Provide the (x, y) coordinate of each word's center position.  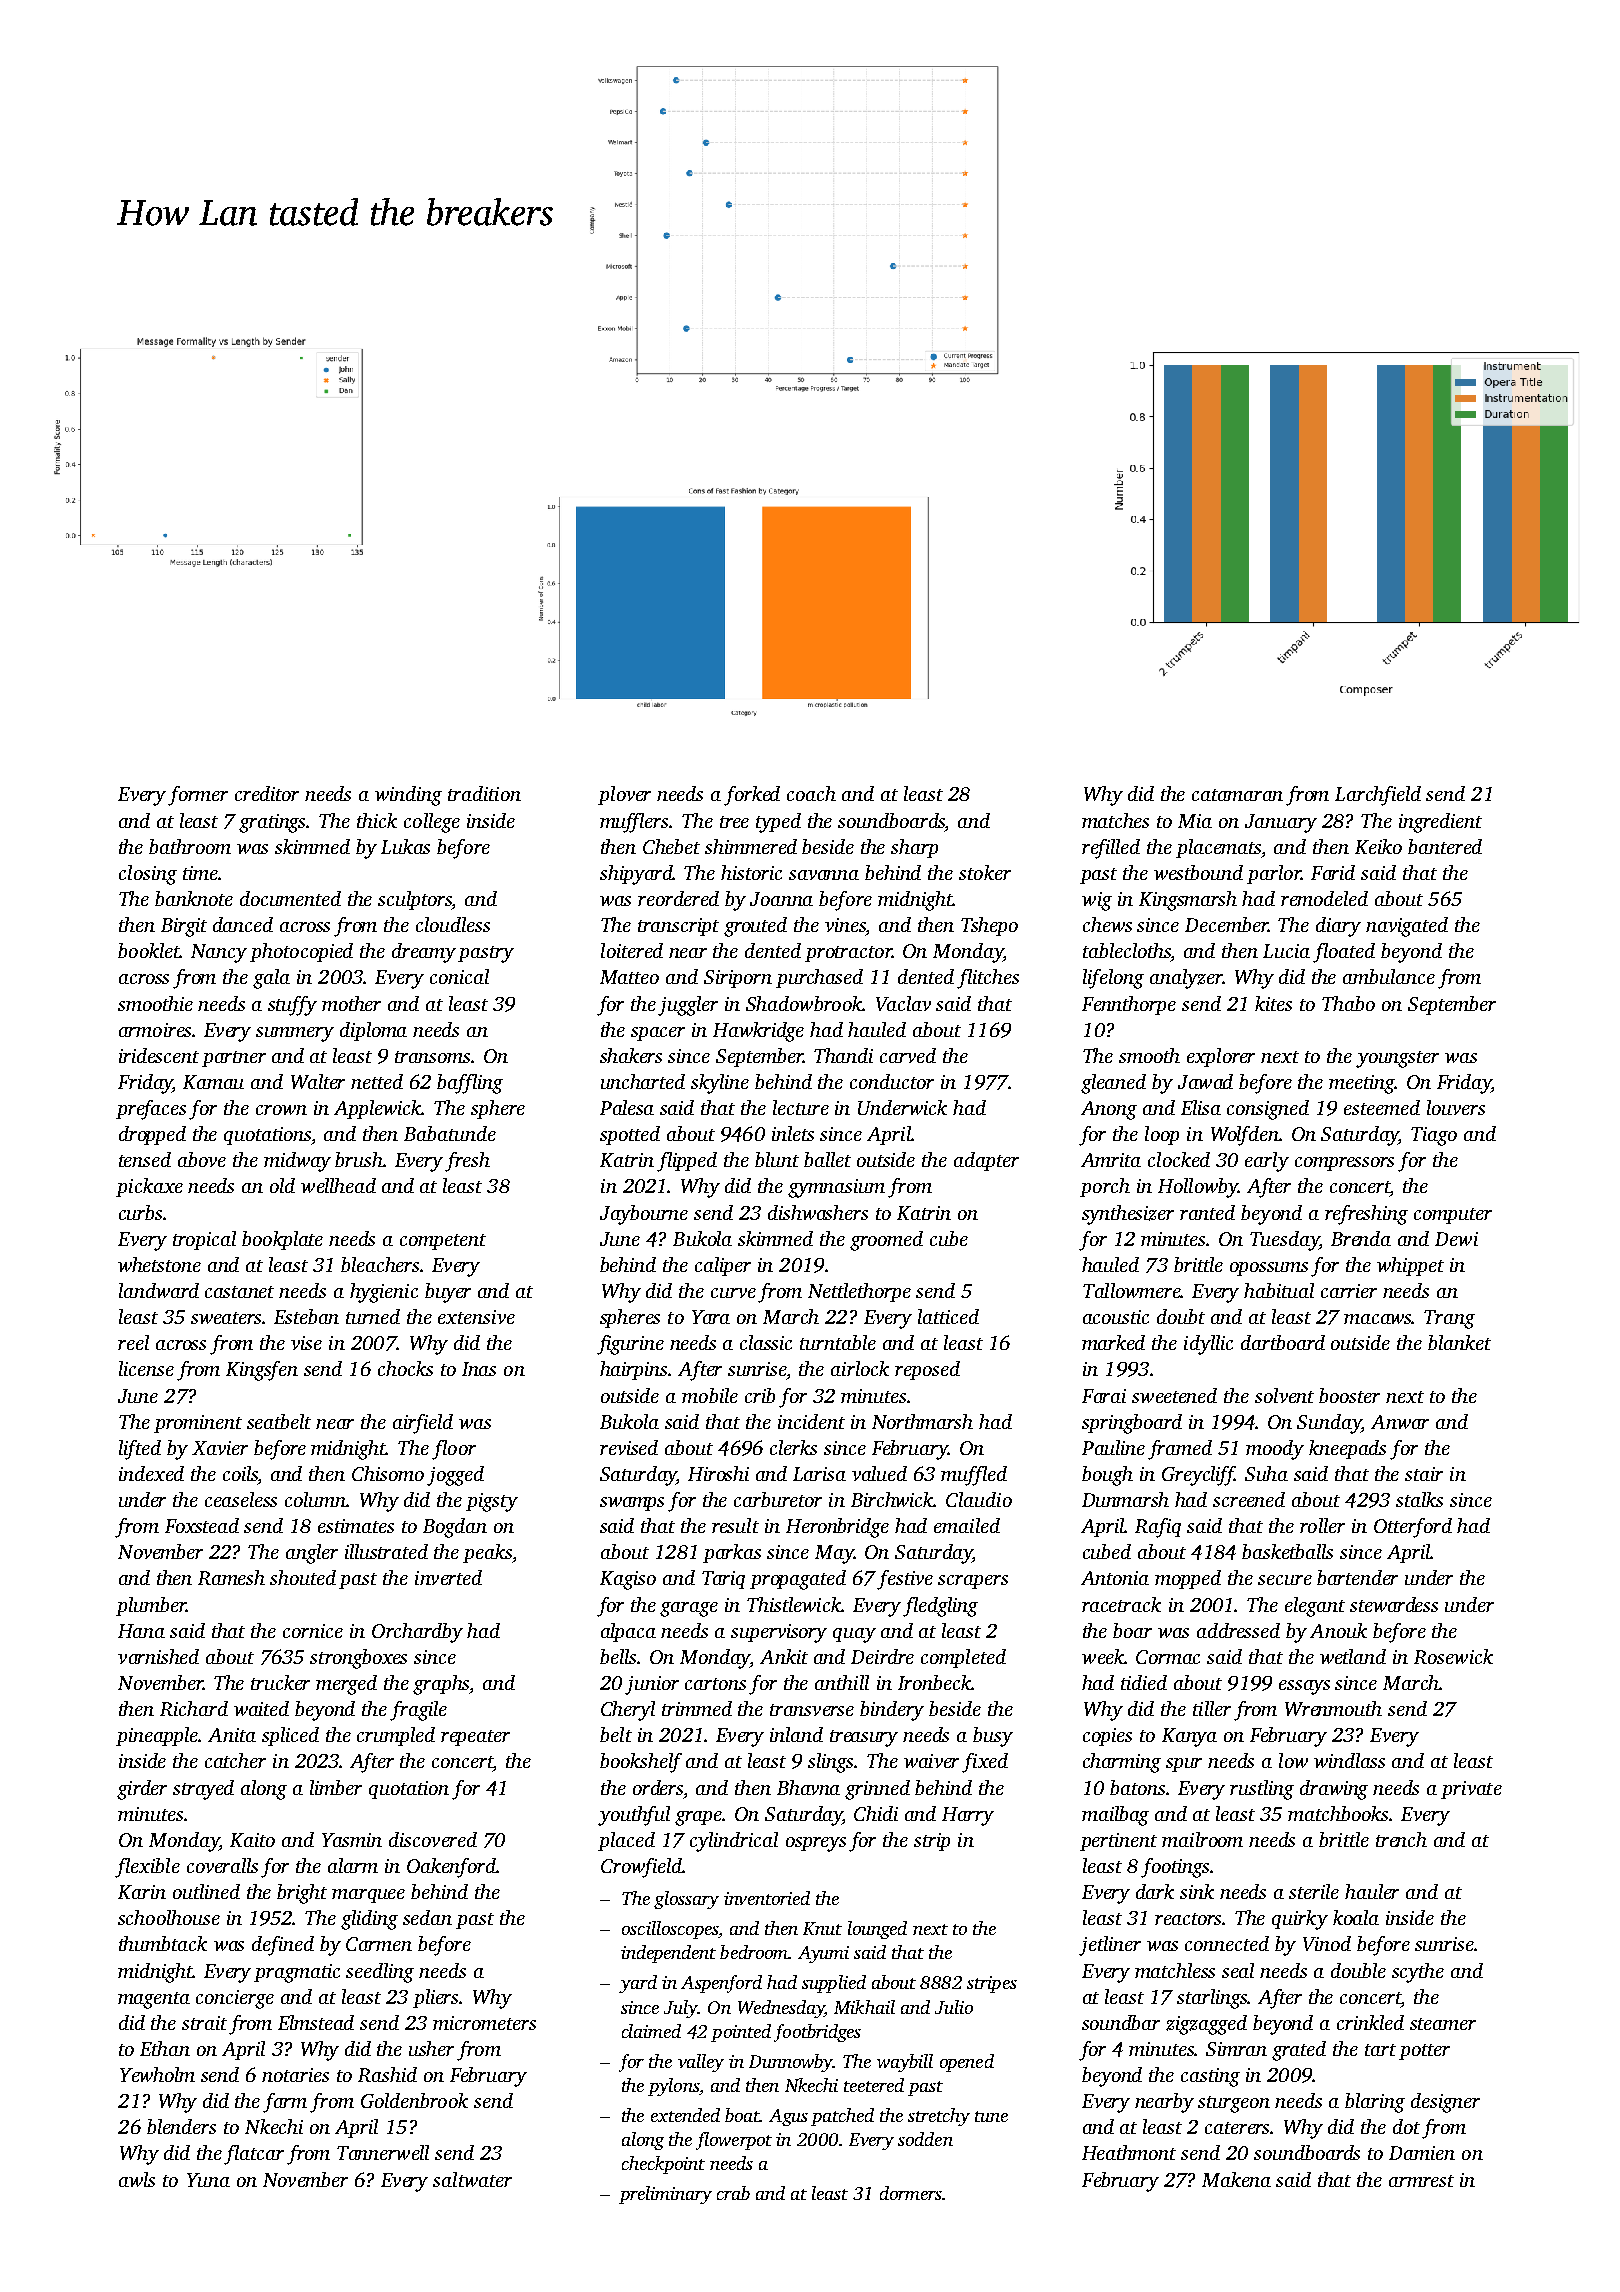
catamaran (1237, 795)
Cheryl (628, 1711)
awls (137, 2179)
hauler (1372, 1891)
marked (1113, 1342)
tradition (484, 793)
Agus (788, 2117)
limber (336, 1787)
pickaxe (149, 1187)
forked (752, 796)
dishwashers (818, 1212)
